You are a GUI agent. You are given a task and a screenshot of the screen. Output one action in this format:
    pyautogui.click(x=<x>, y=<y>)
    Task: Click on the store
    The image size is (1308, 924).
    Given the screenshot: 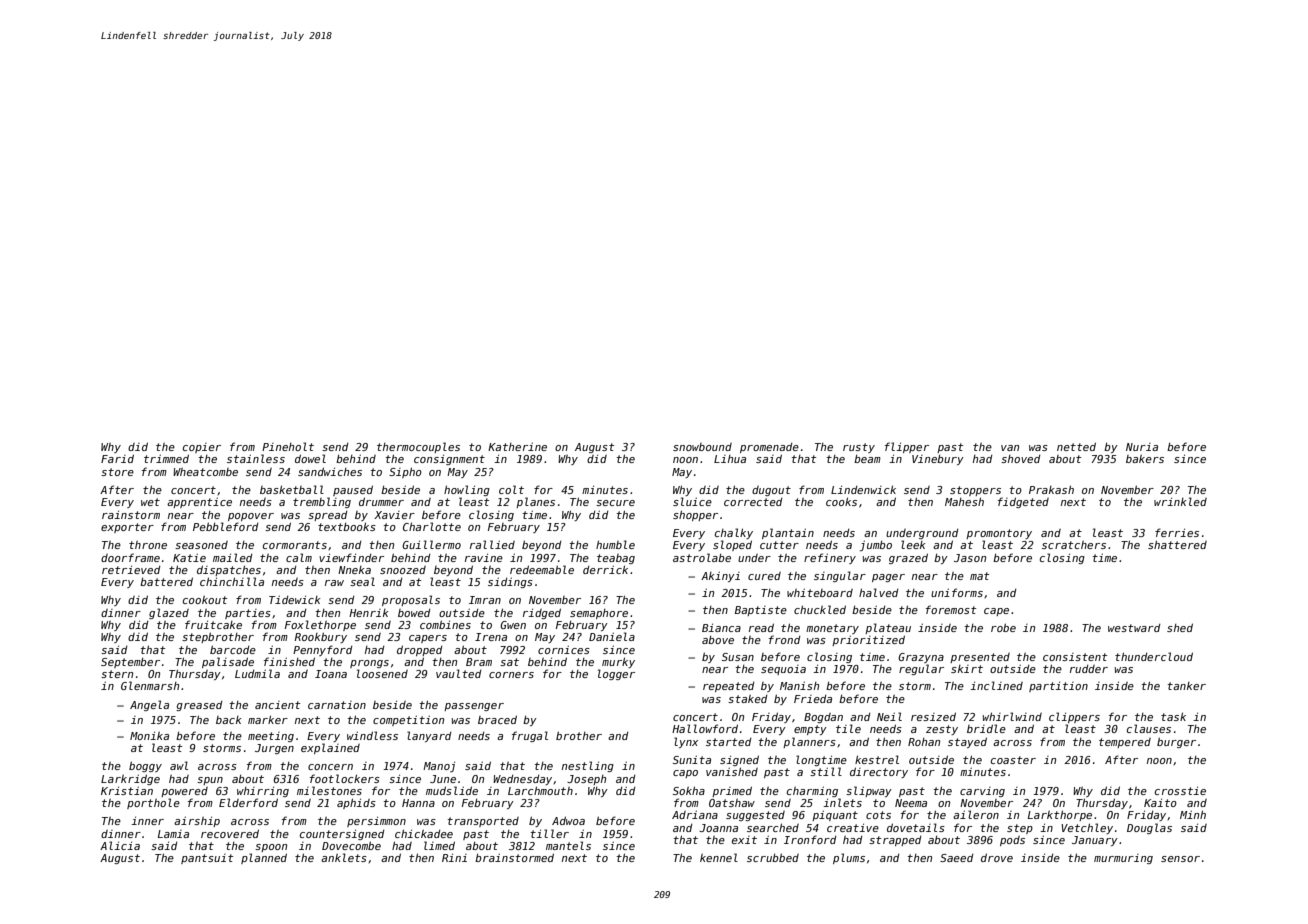 What is the action you would take?
    pyautogui.click(x=117, y=472)
